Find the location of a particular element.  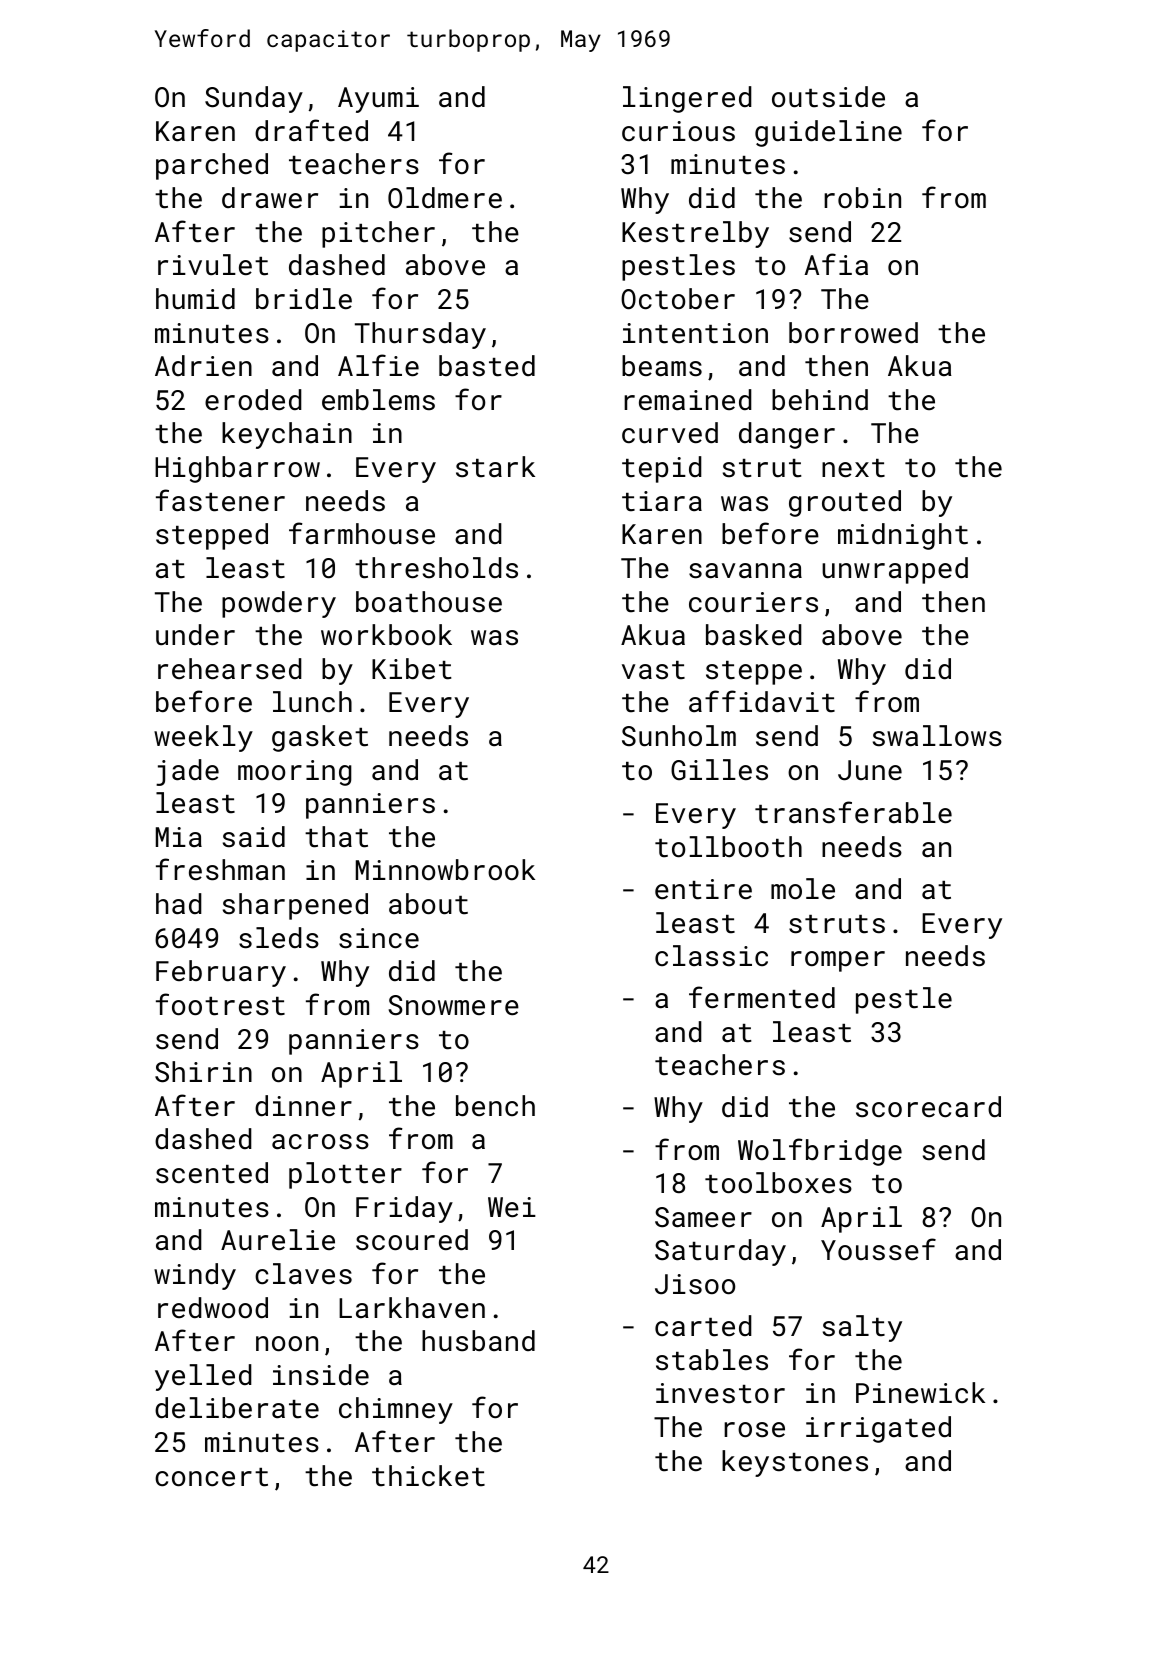

bench is located at coordinates (495, 1105).
